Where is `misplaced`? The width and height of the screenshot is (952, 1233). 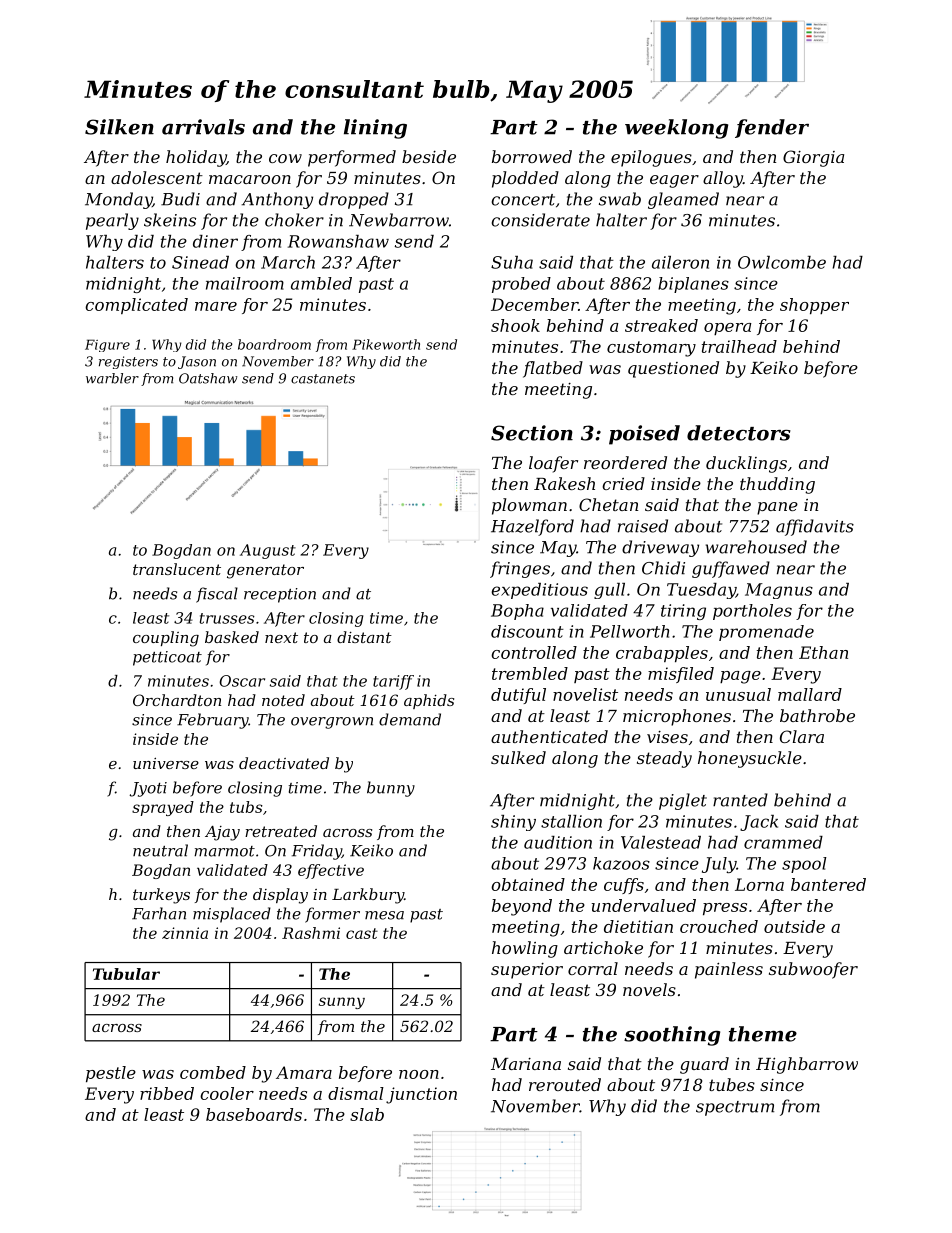 misplaced is located at coordinates (232, 915).
